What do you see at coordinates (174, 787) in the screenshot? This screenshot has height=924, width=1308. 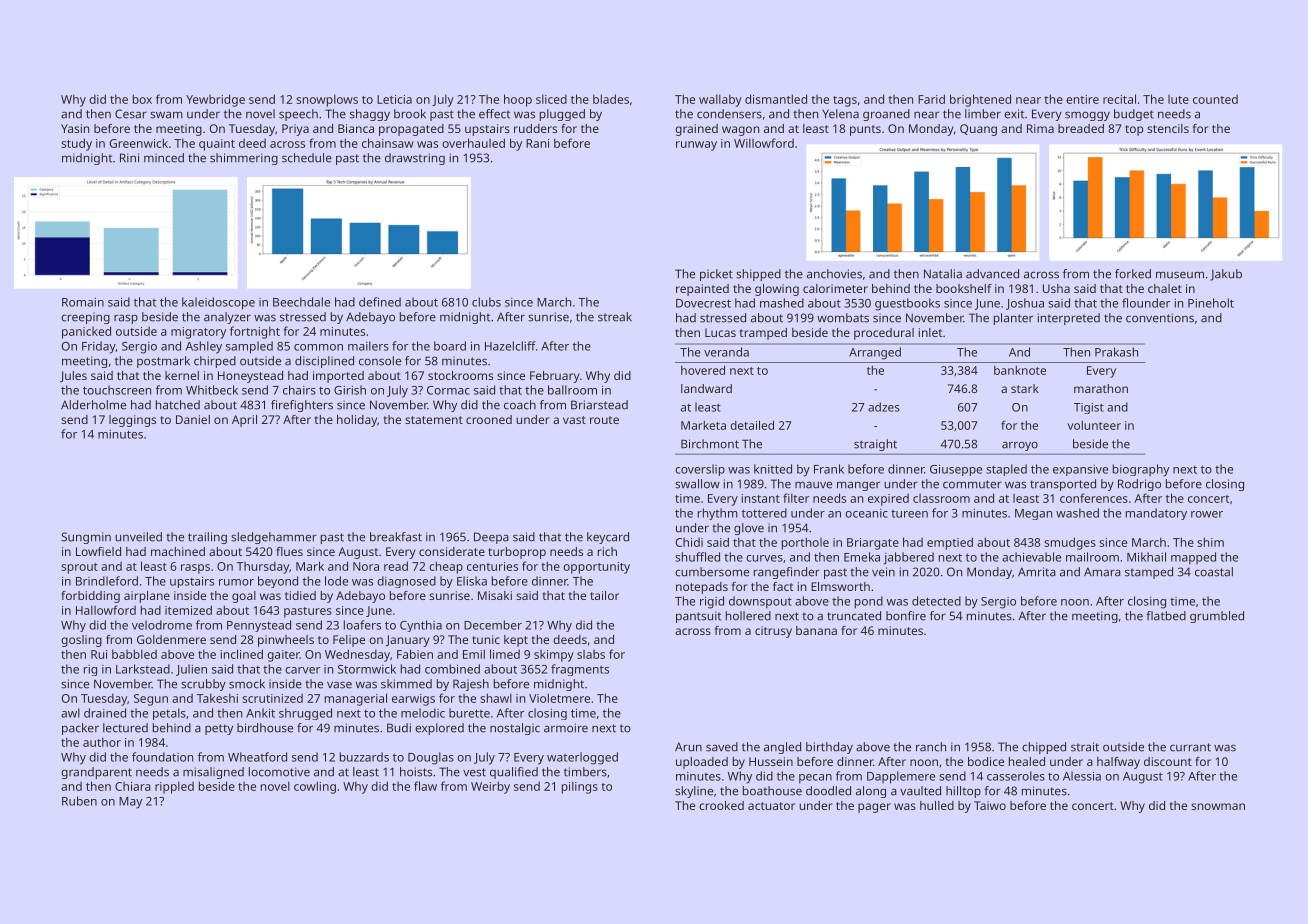 I see `rippled` at bounding box center [174, 787].
